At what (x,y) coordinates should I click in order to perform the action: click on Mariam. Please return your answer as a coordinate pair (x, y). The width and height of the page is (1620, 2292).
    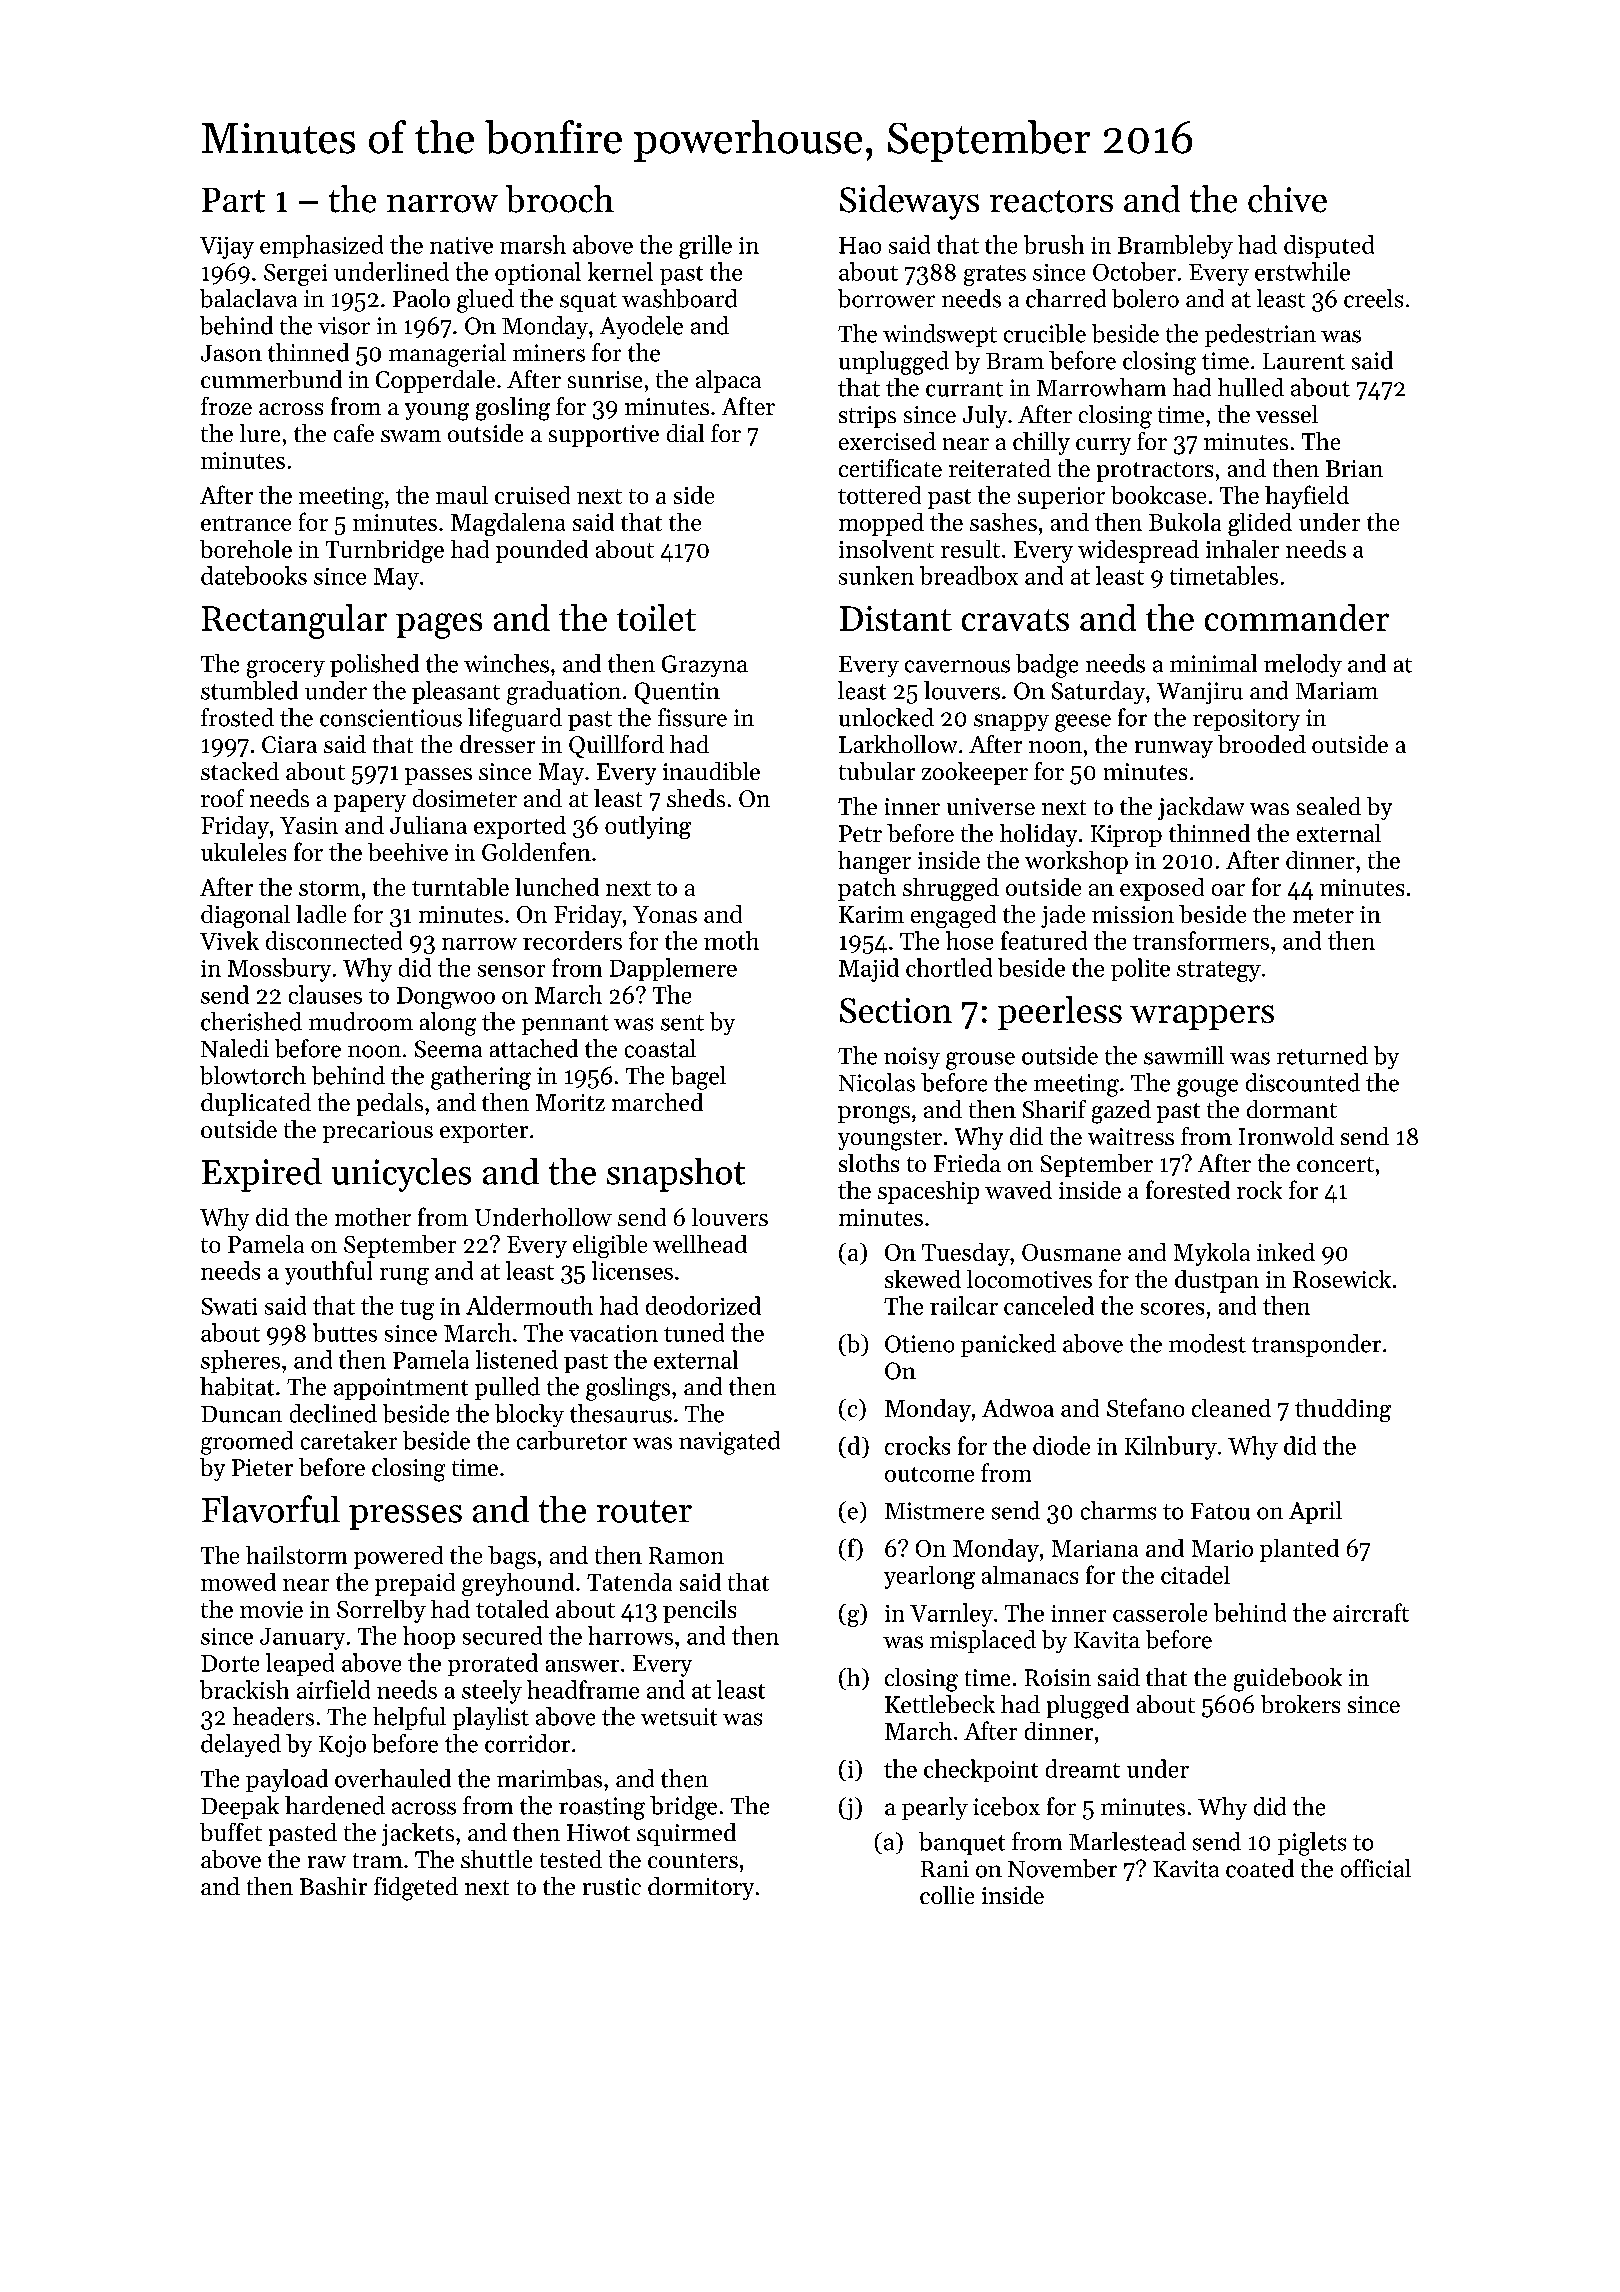
    Looking at the image, I should click on (1337, 691).
